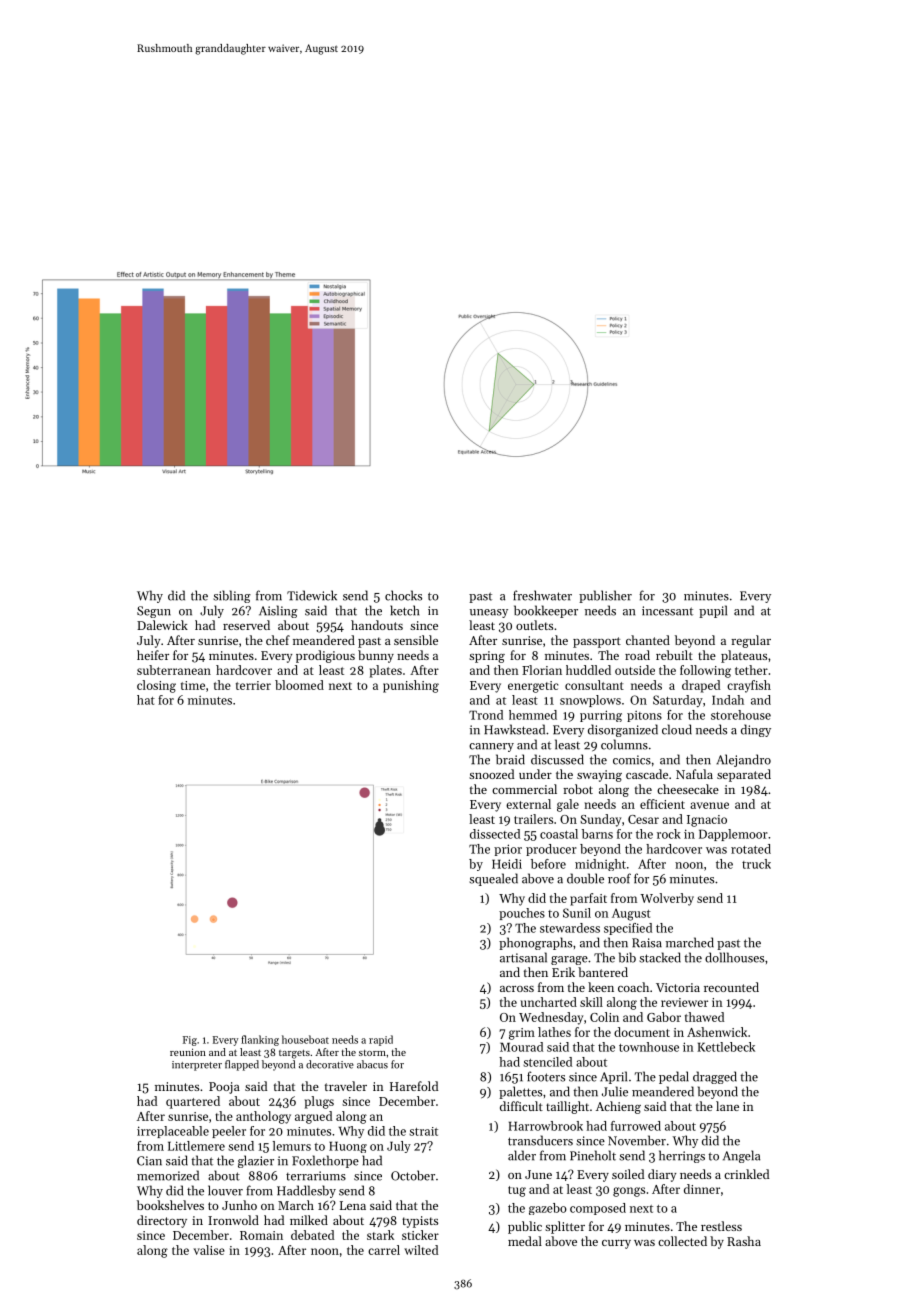  What do you see at coordinates (495, 834) in the screenshot?
I see `dissected` at bounding box center [495, 834].
